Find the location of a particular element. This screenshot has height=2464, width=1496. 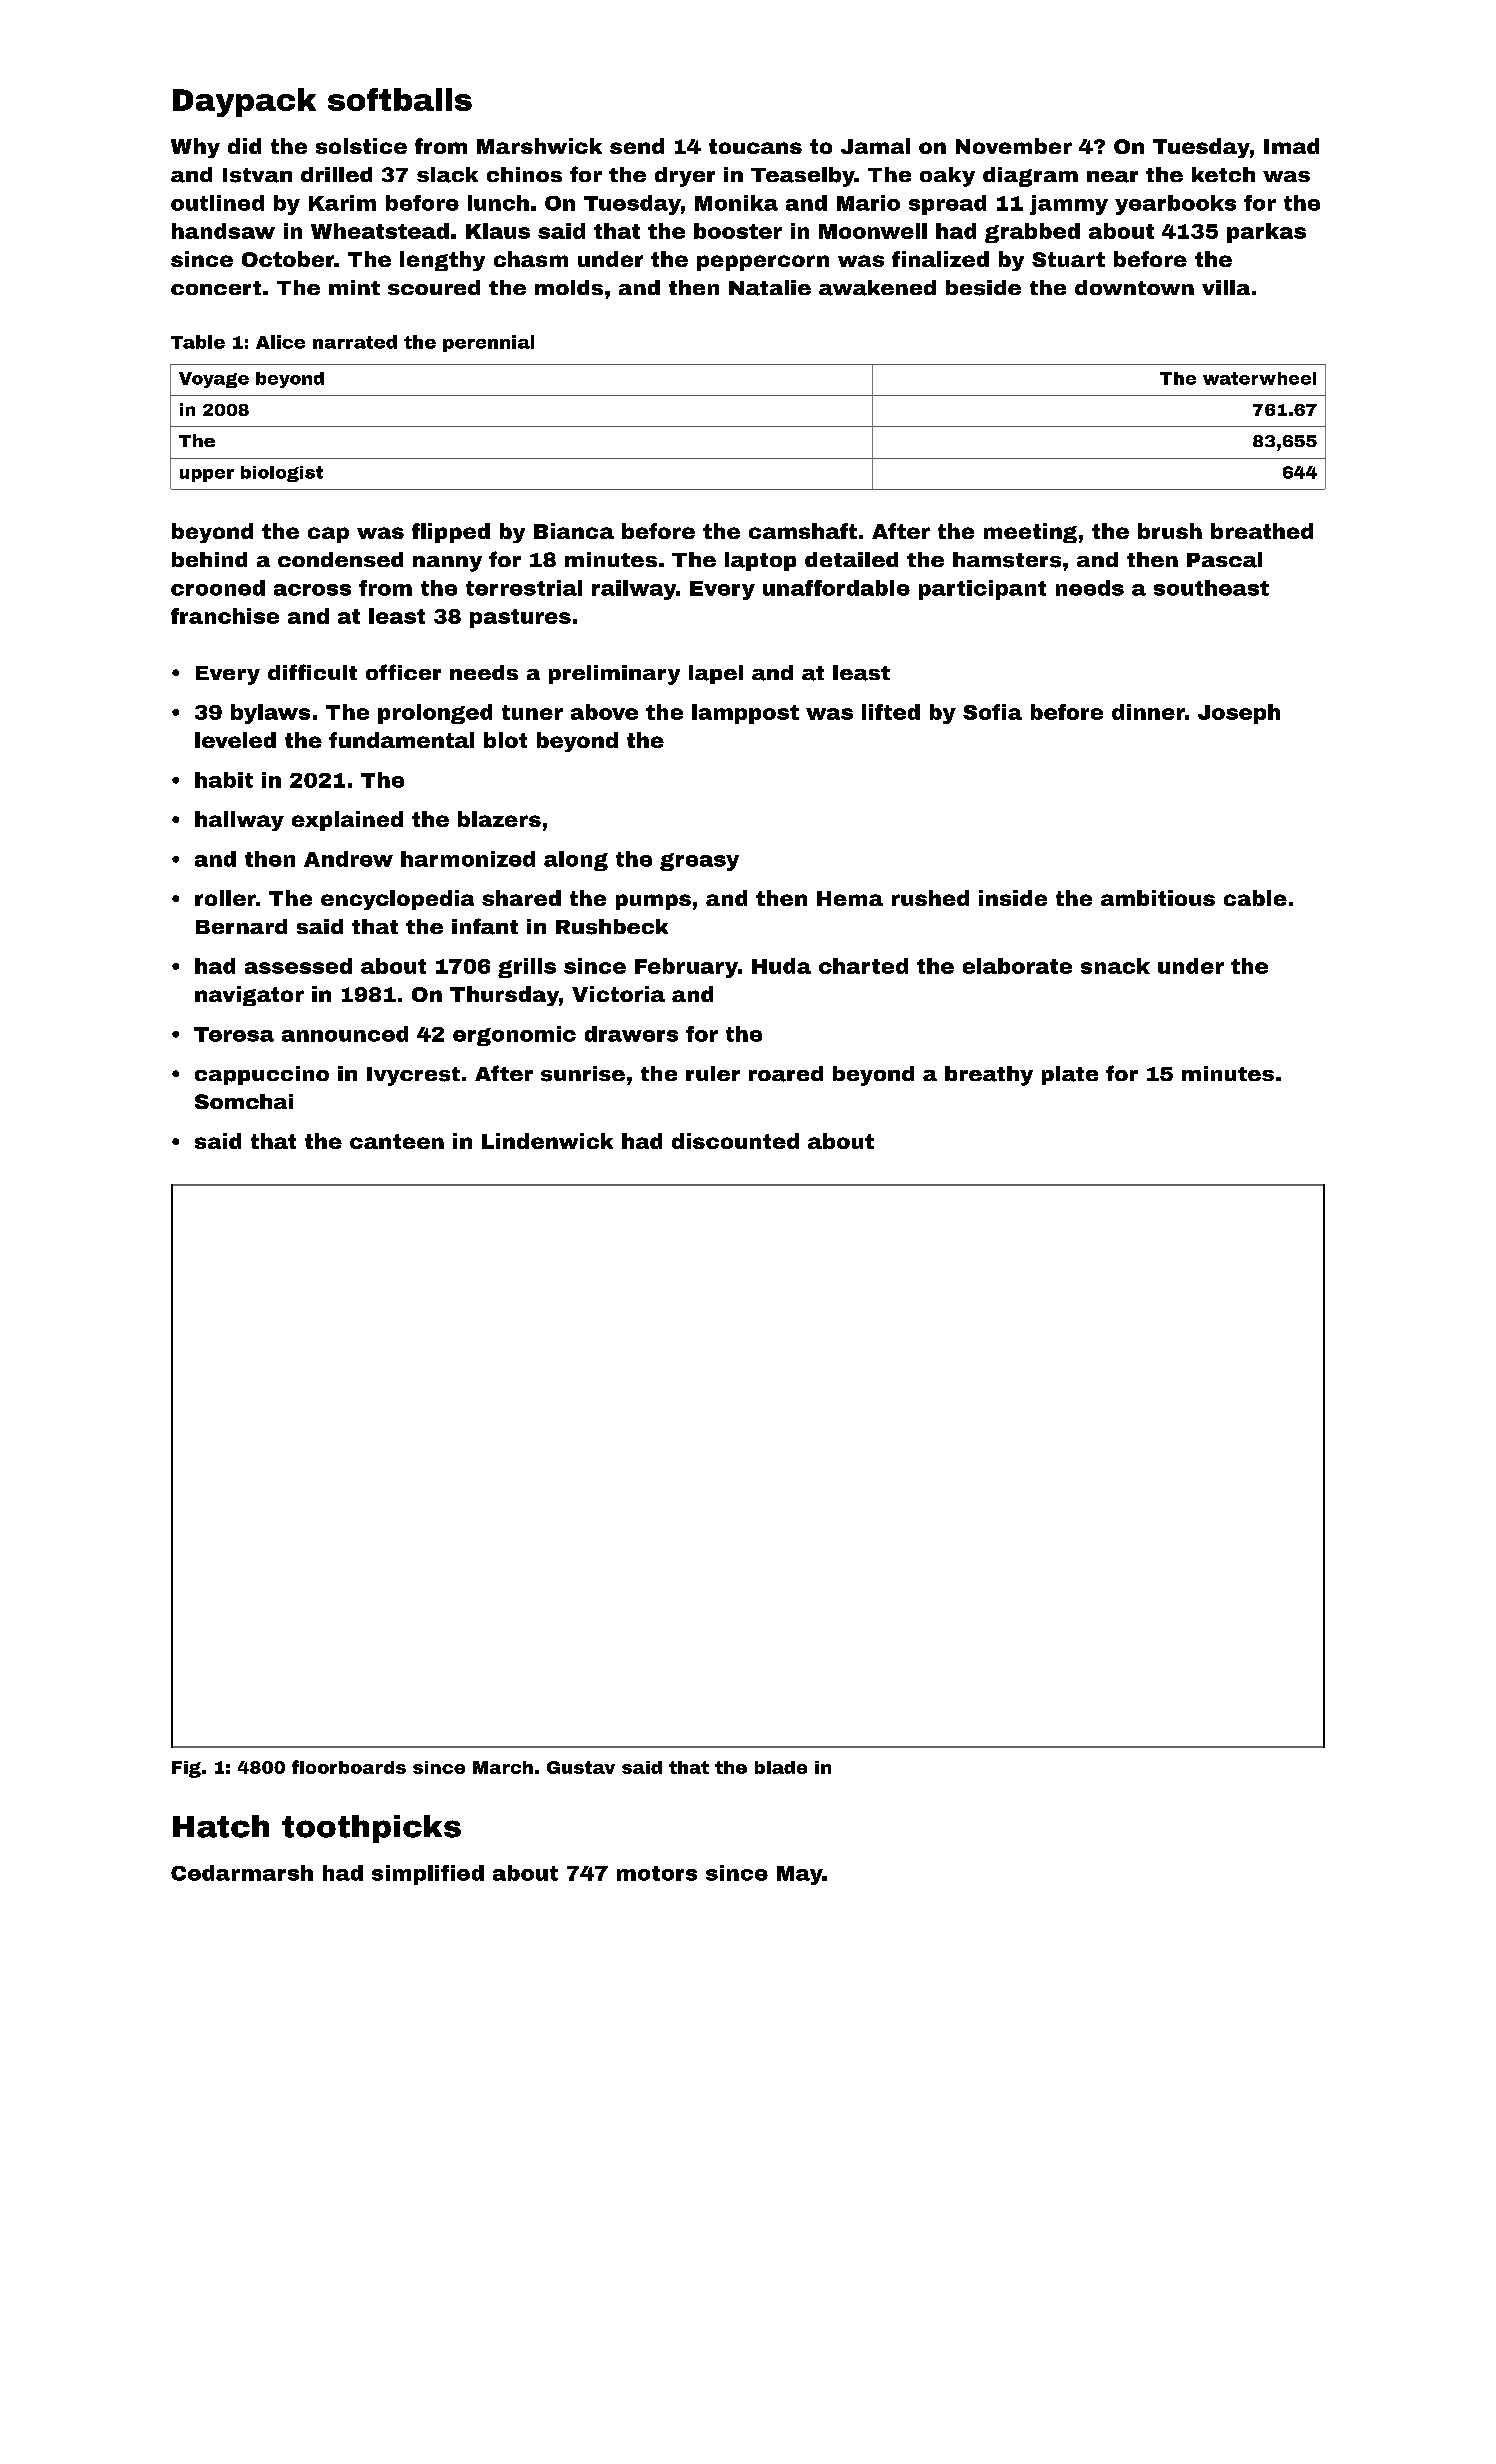

May is located at coordinates (800, 1875).
